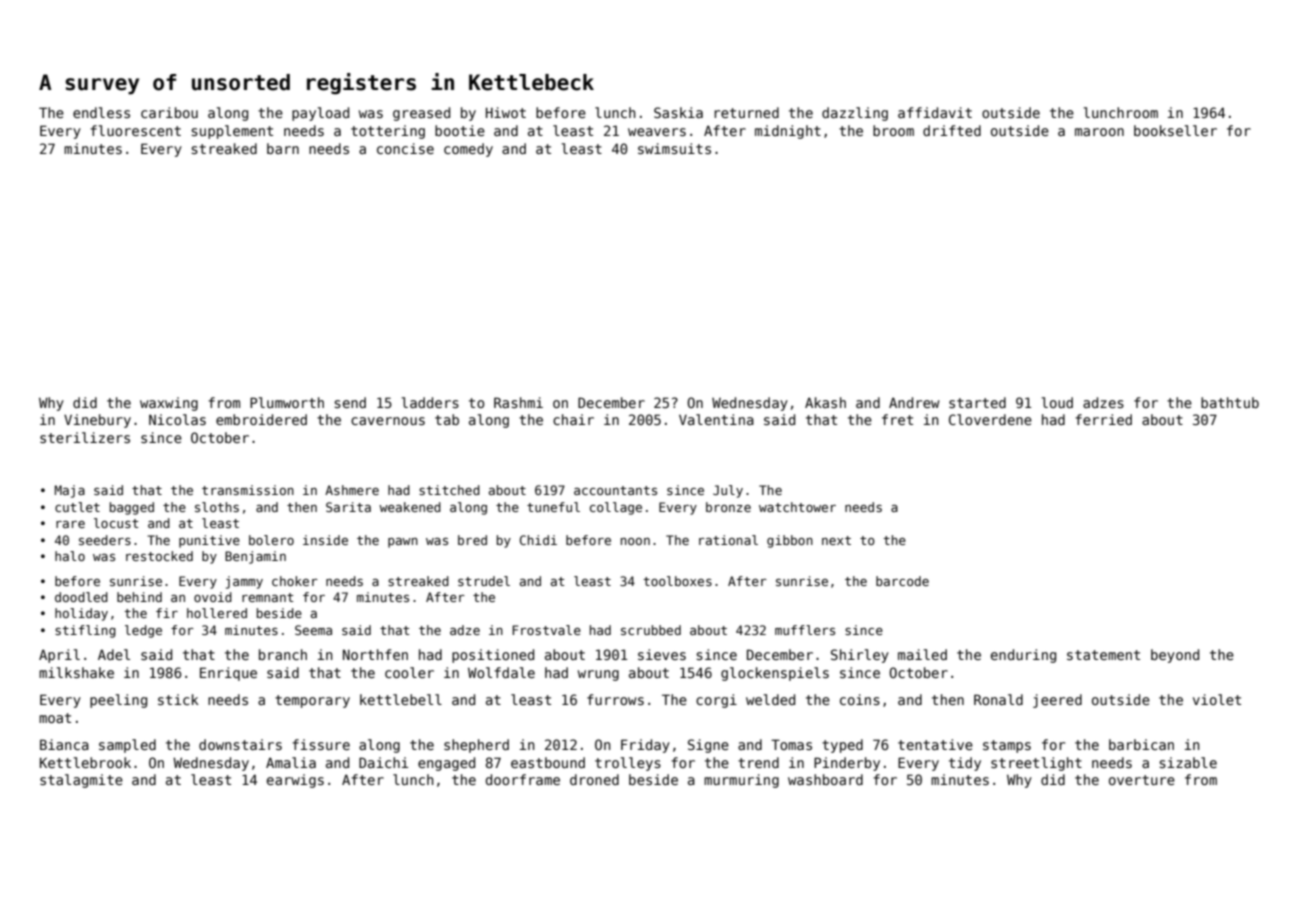 The width and height of the image is (1308, 924). What do you see at coordinates (674, 148) in the image?
I see `swimsuits` at bounding box center [674, 148].
